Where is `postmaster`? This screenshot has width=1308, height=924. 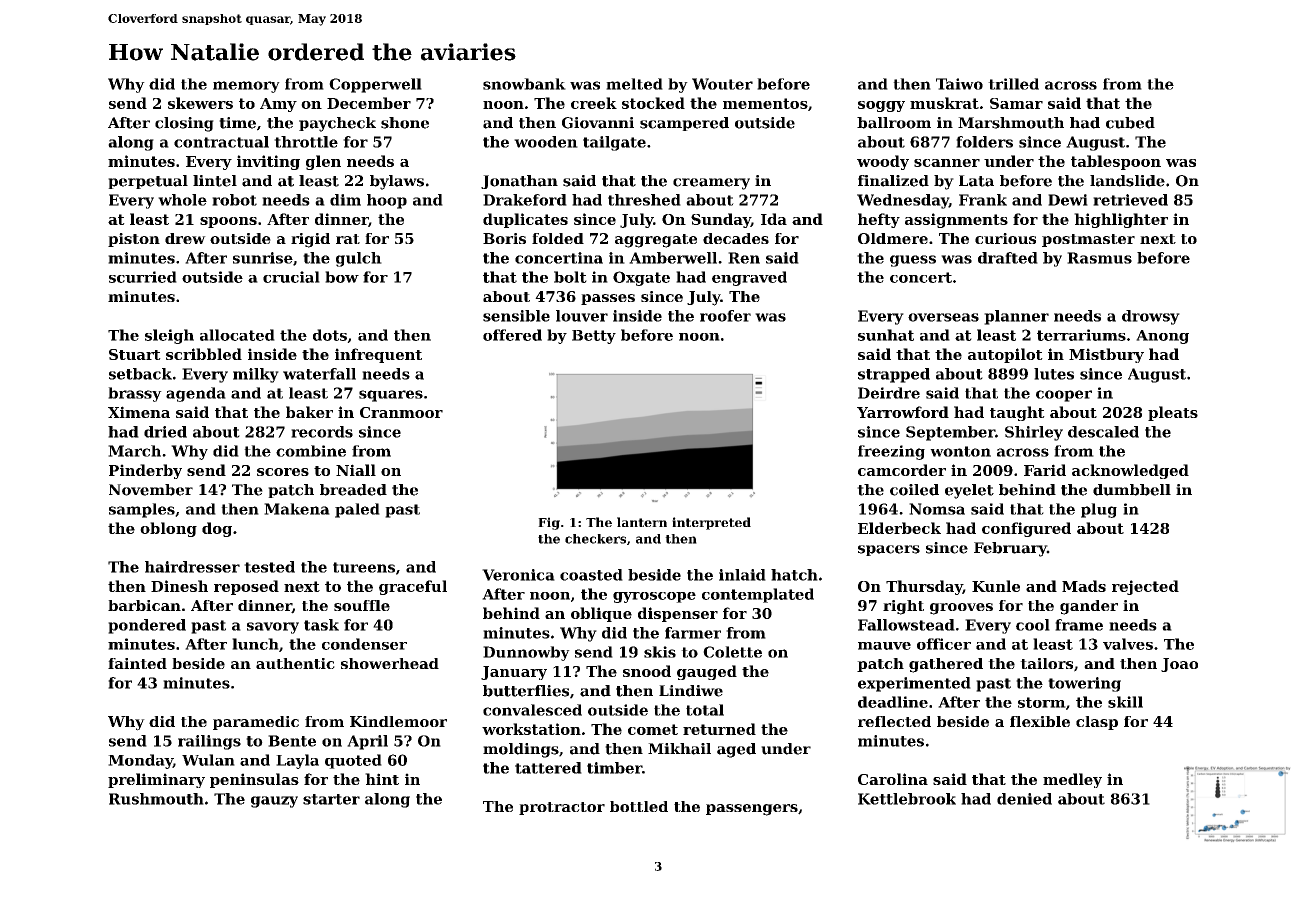 postmaster is located at coordinates (1088, 240).
